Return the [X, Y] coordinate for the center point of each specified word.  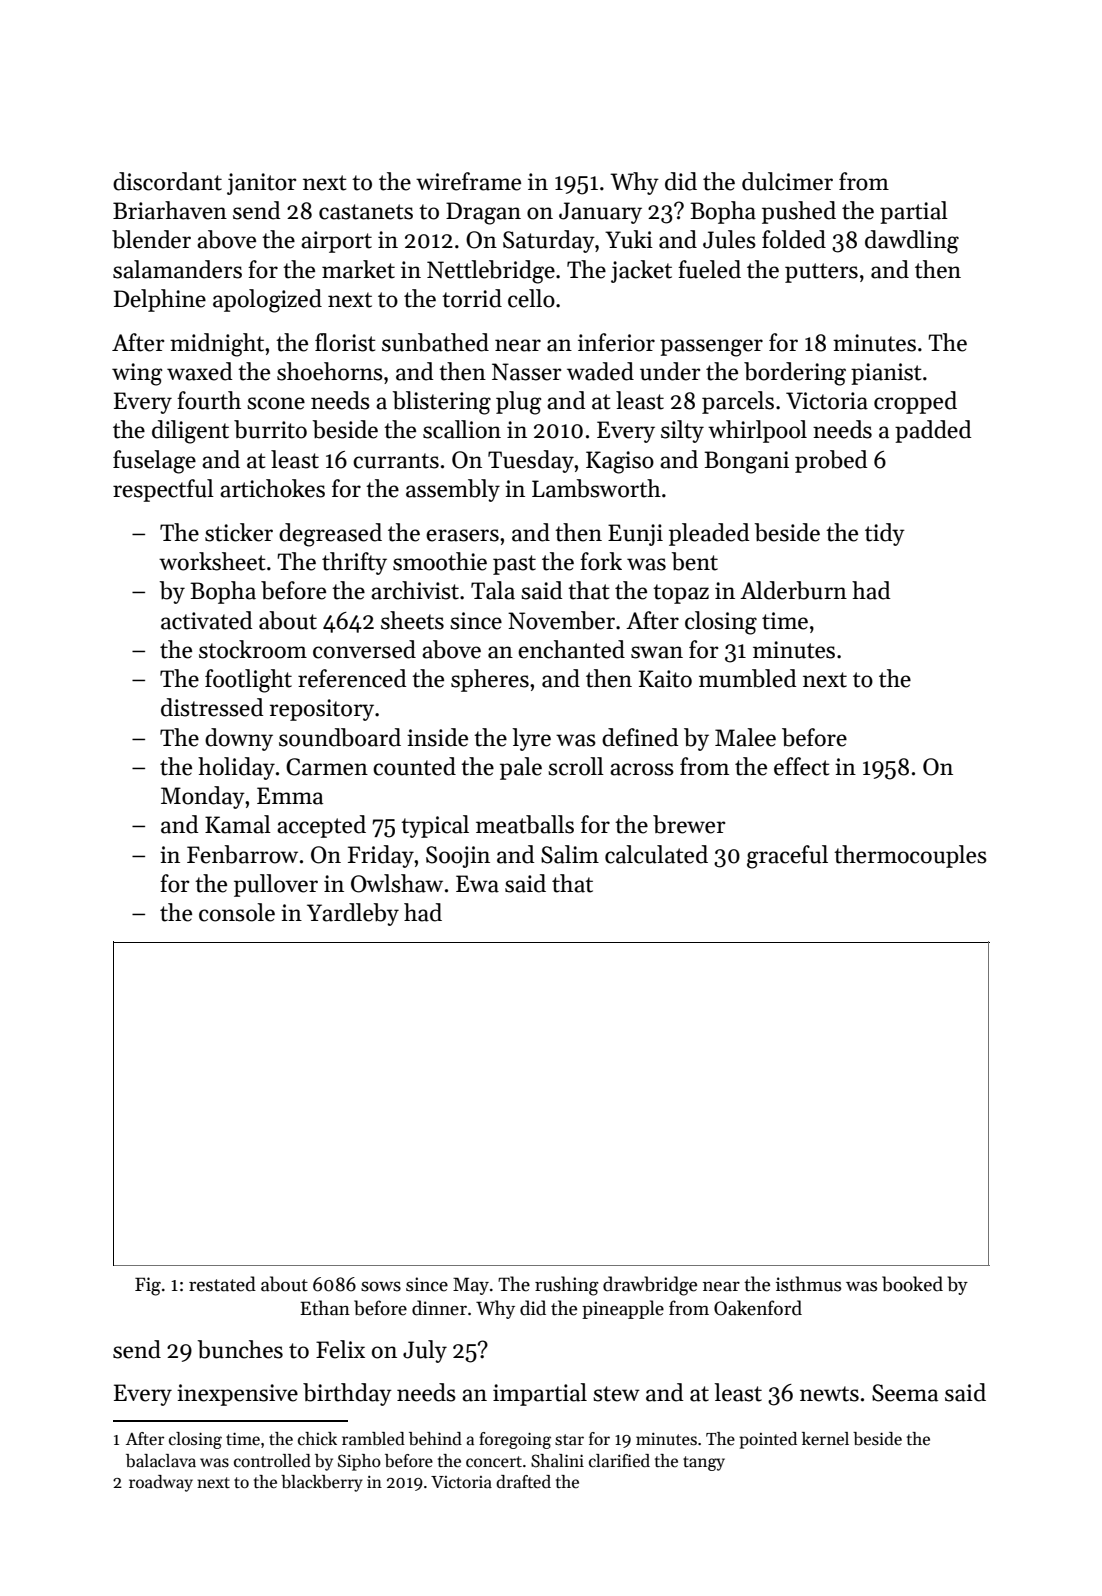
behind [435, 1439]
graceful [787, 857]
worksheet [212, 561]
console [237, 912]
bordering [795, 374]
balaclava [161, 1460]
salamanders [177, 269]
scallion [462, 429]
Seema [905, 1393]
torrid [472, 298]
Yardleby [353, 914]
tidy [885, 534]
